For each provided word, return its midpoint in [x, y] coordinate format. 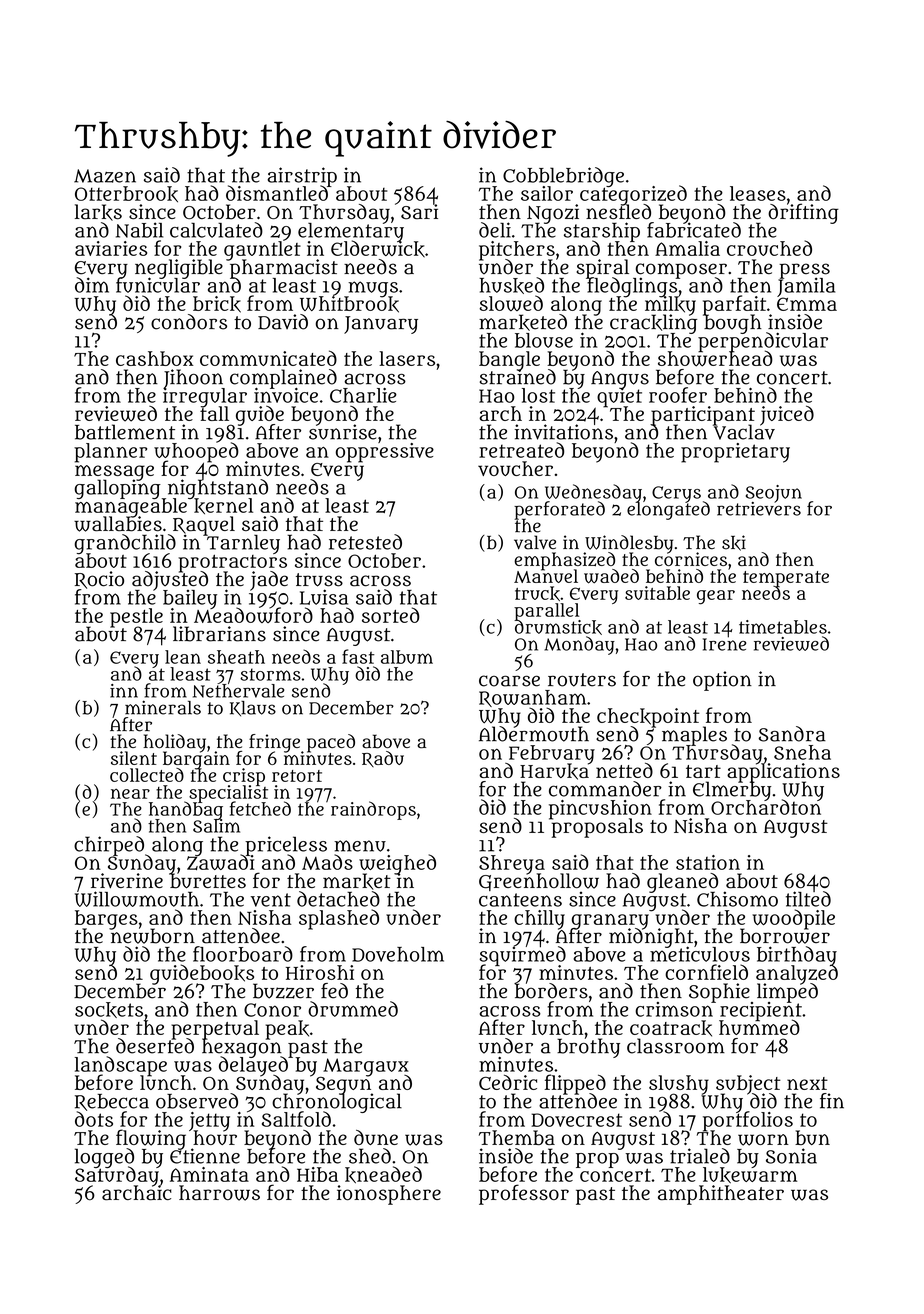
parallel [546, 611]
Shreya [512, 864]
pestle [136, 617]
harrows [219, 1193]
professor [524, 1194]
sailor [547, 193]
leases [758, 193]
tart [703, 771]
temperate [786, 578]
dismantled [278, 193]
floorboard [243, 954]
